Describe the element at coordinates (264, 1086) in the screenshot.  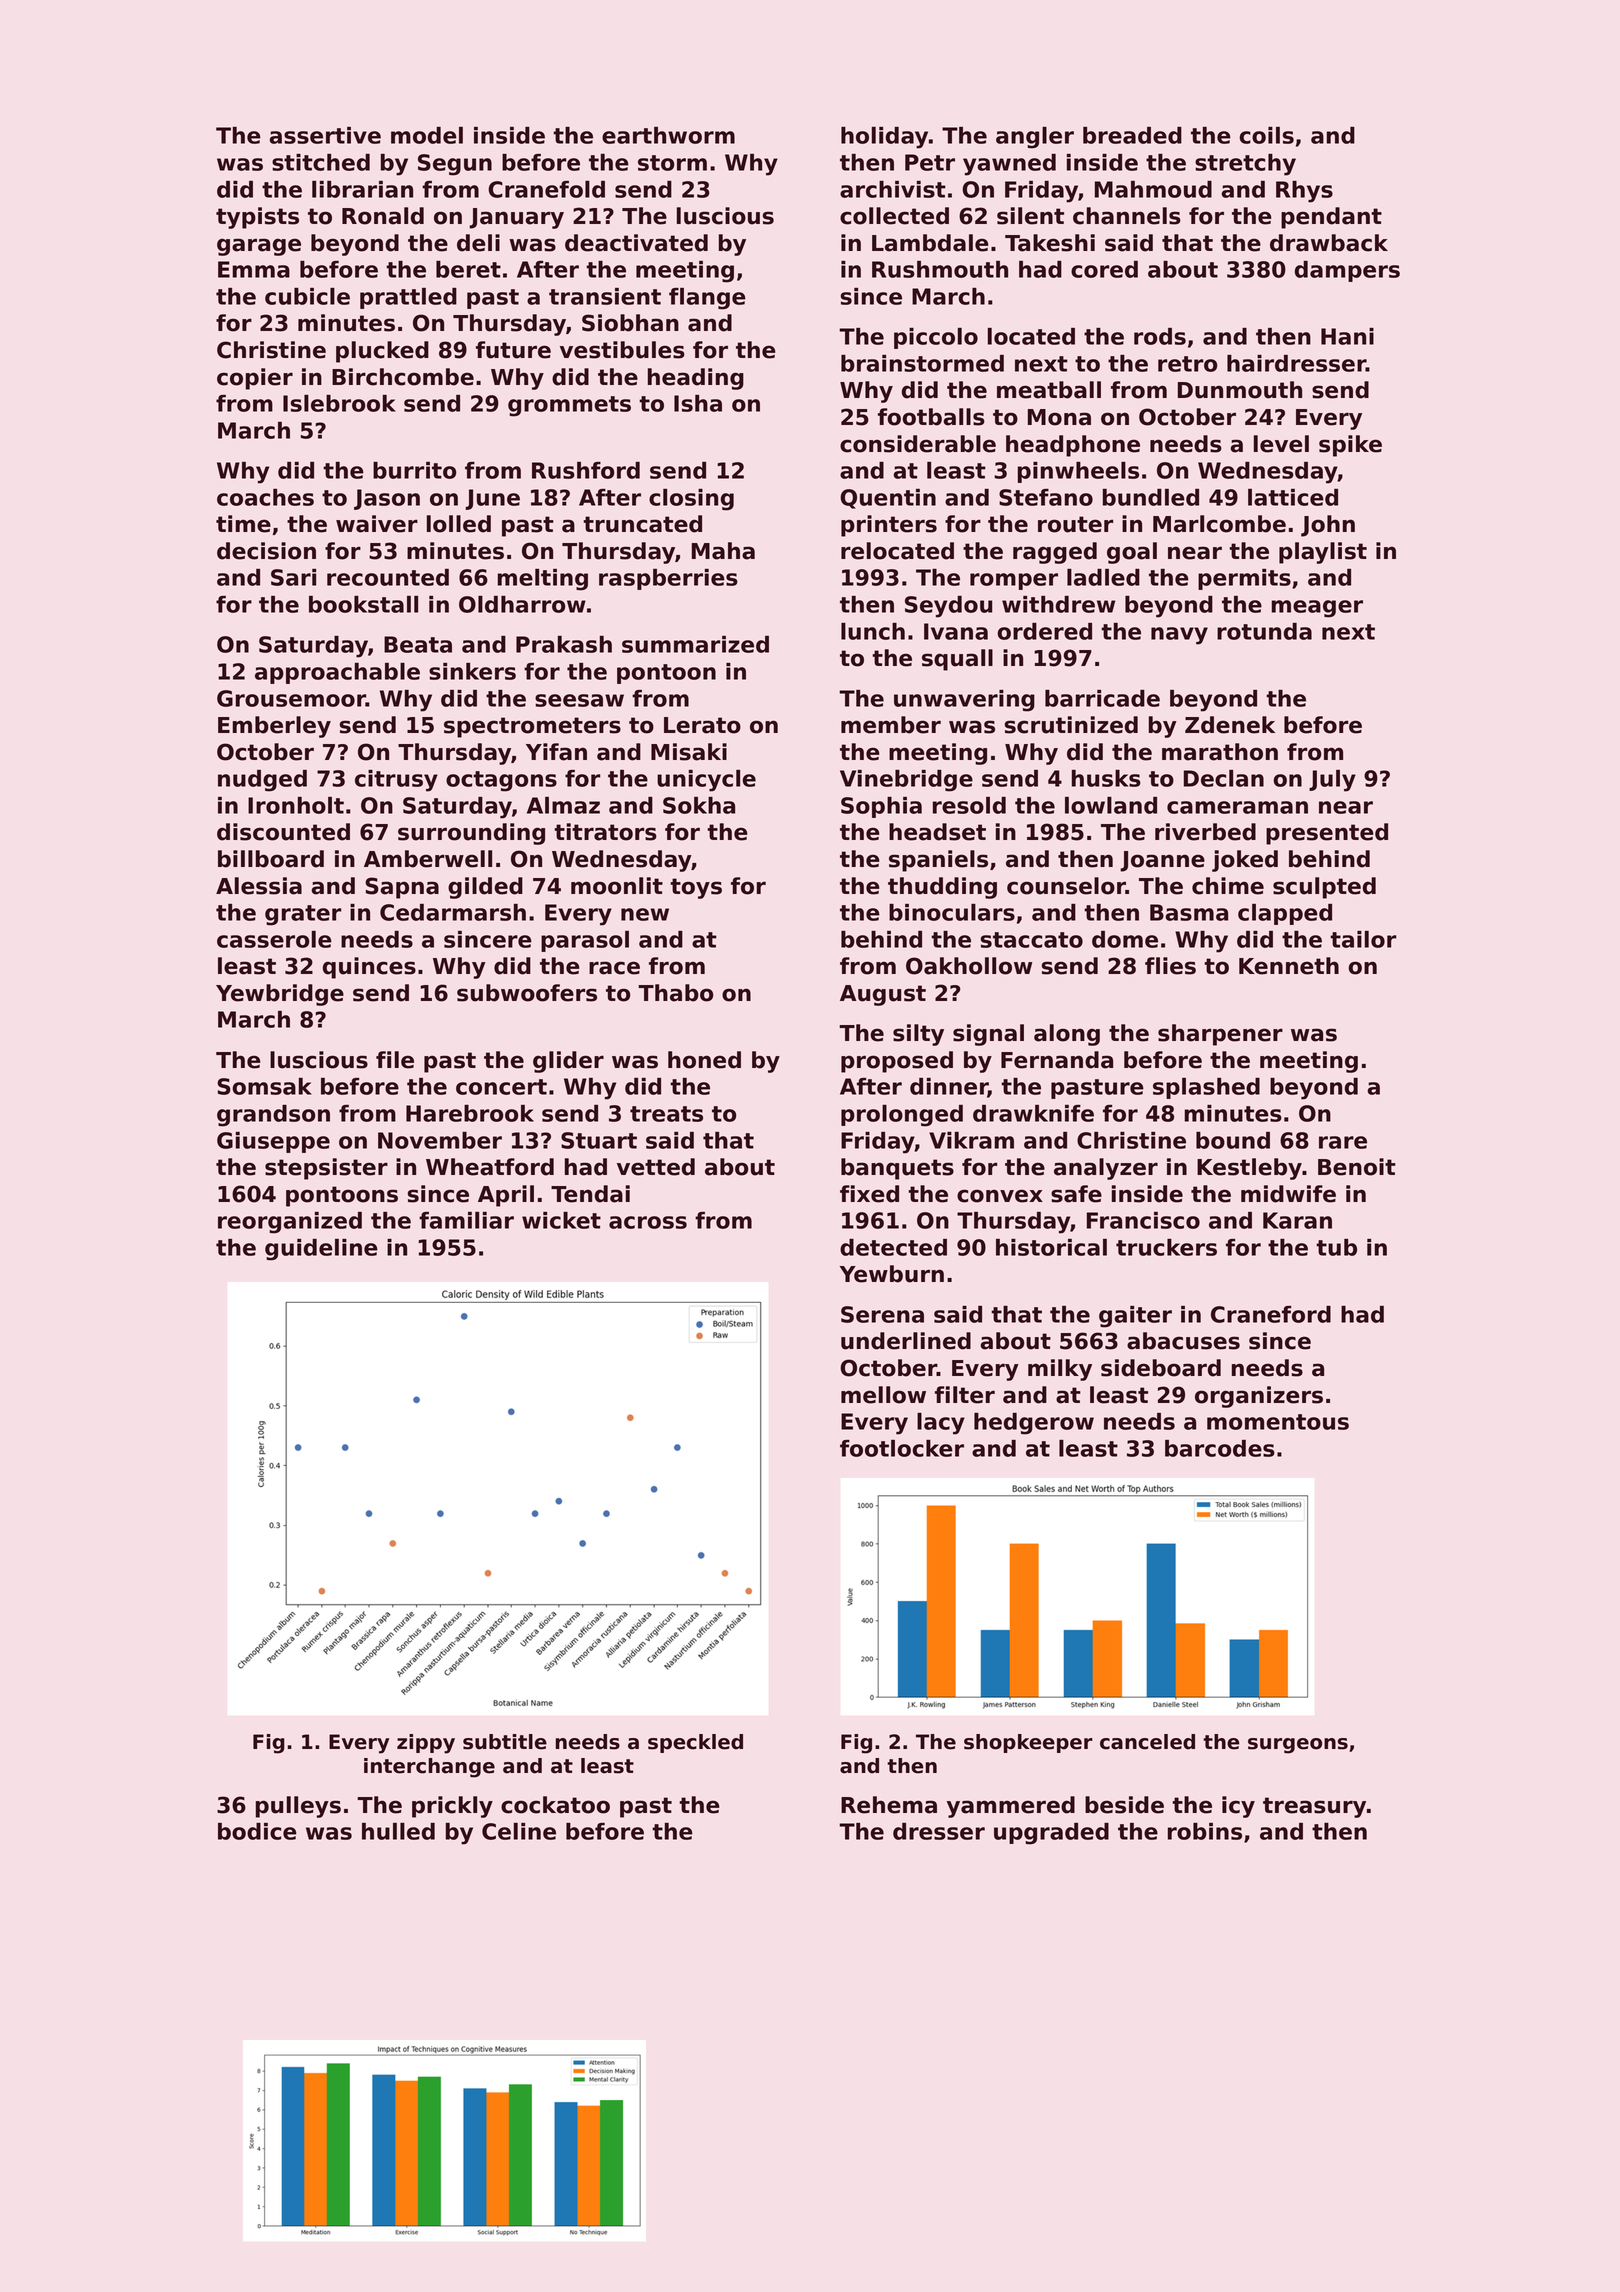
I see `Somsak` at that location.
